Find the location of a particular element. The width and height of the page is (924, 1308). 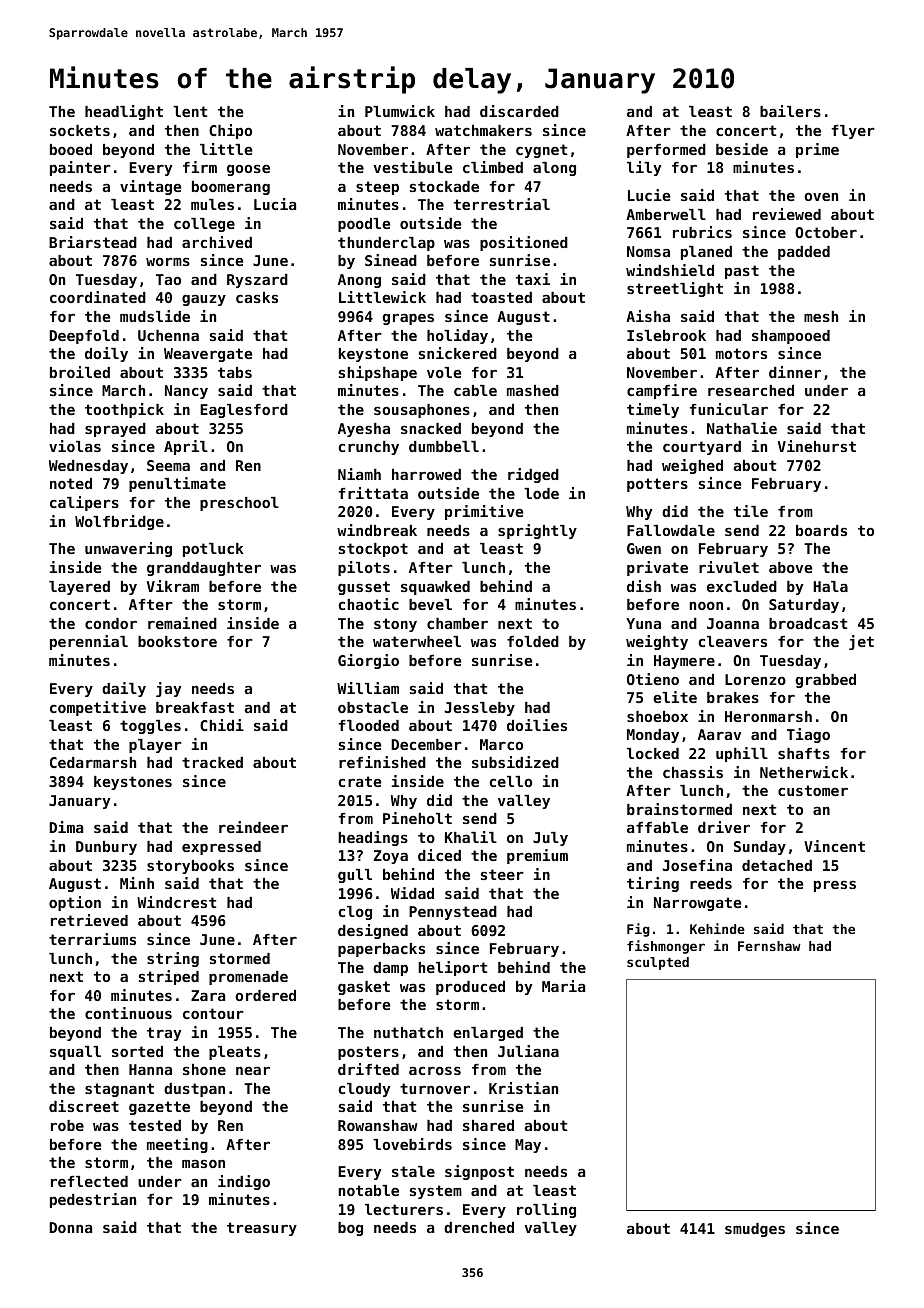

bailers is located at coordinates (790, 111).
